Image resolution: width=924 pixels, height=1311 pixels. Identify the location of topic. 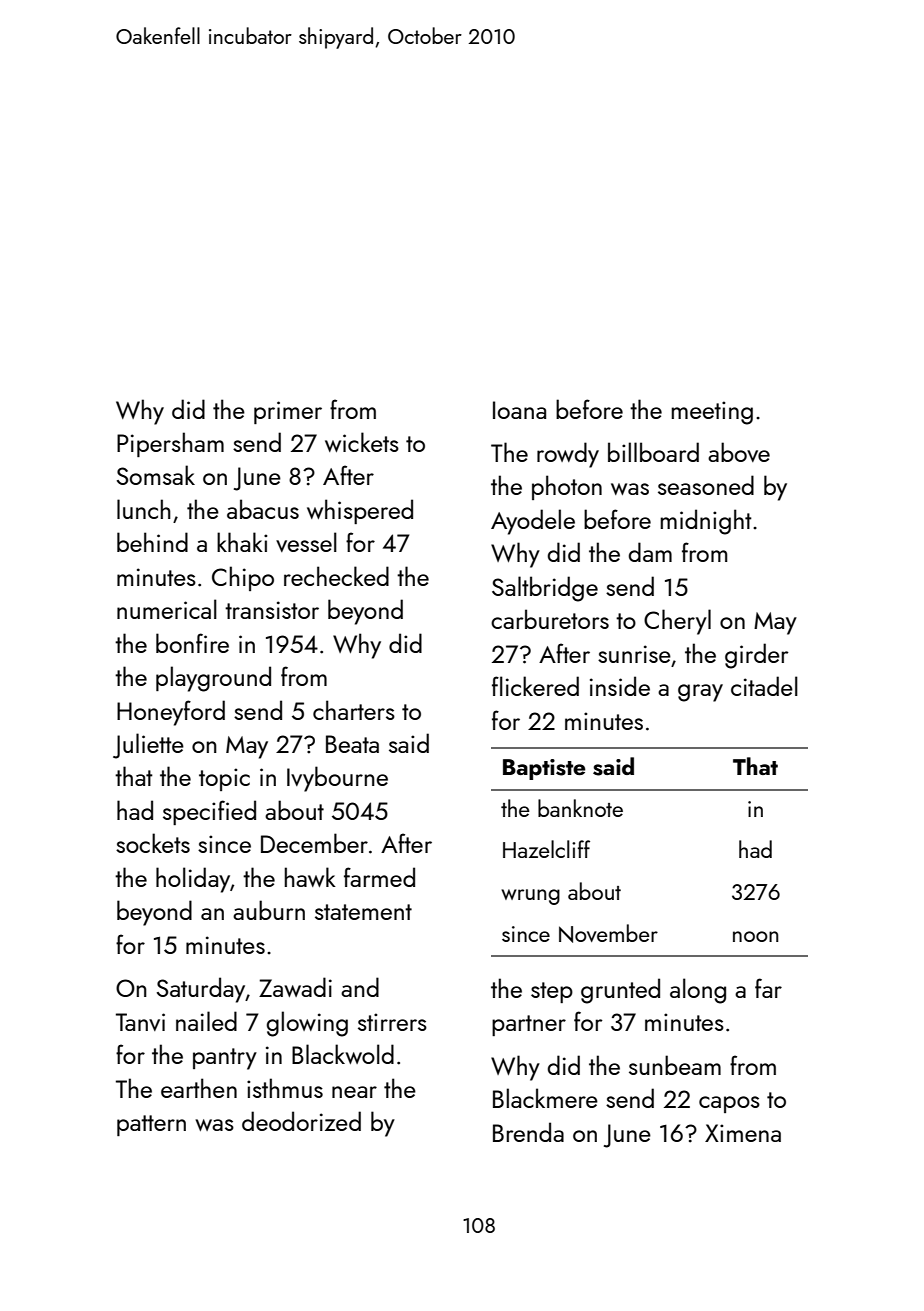
(224, 779).
